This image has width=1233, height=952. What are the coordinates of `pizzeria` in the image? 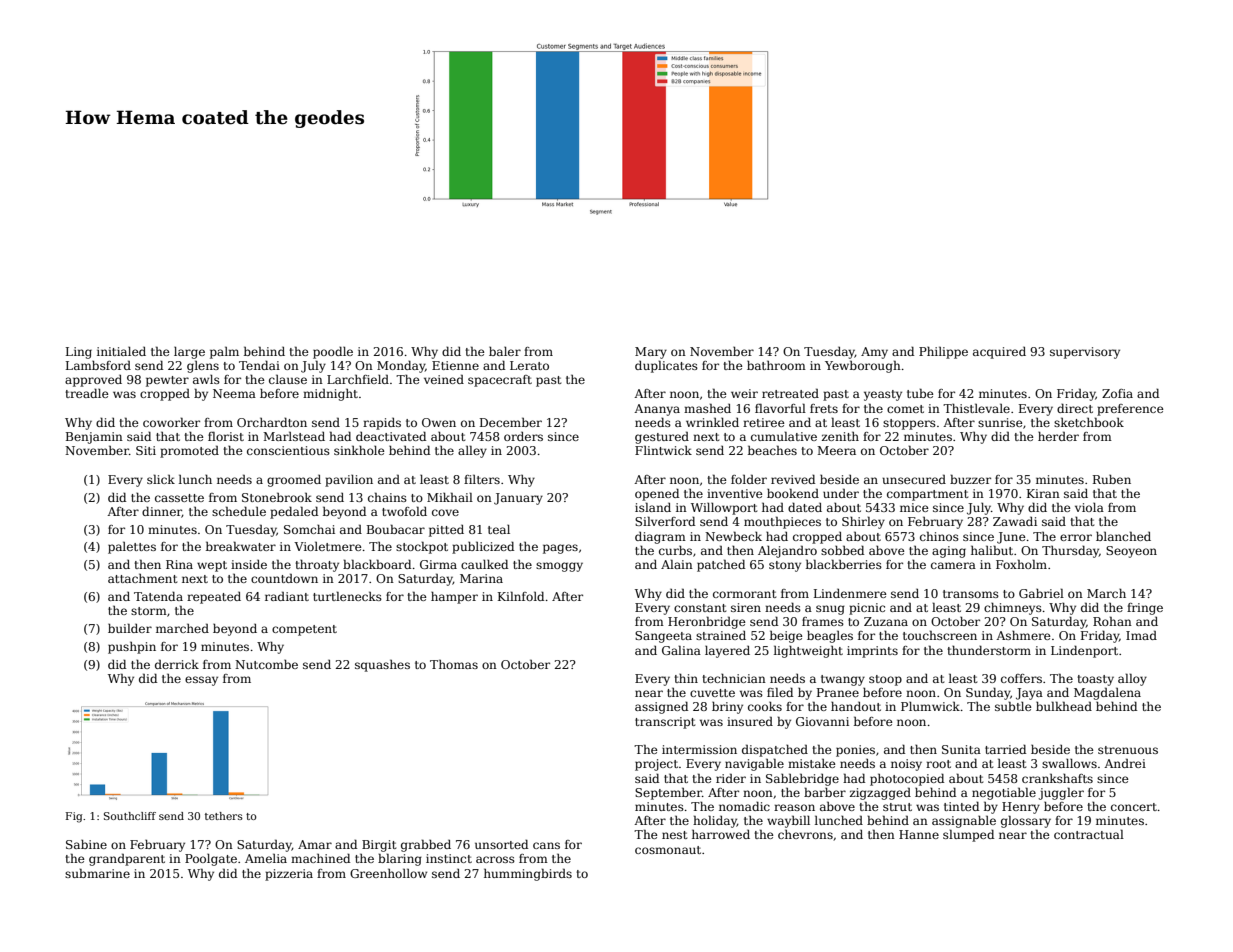 It's located at (289, 875).
